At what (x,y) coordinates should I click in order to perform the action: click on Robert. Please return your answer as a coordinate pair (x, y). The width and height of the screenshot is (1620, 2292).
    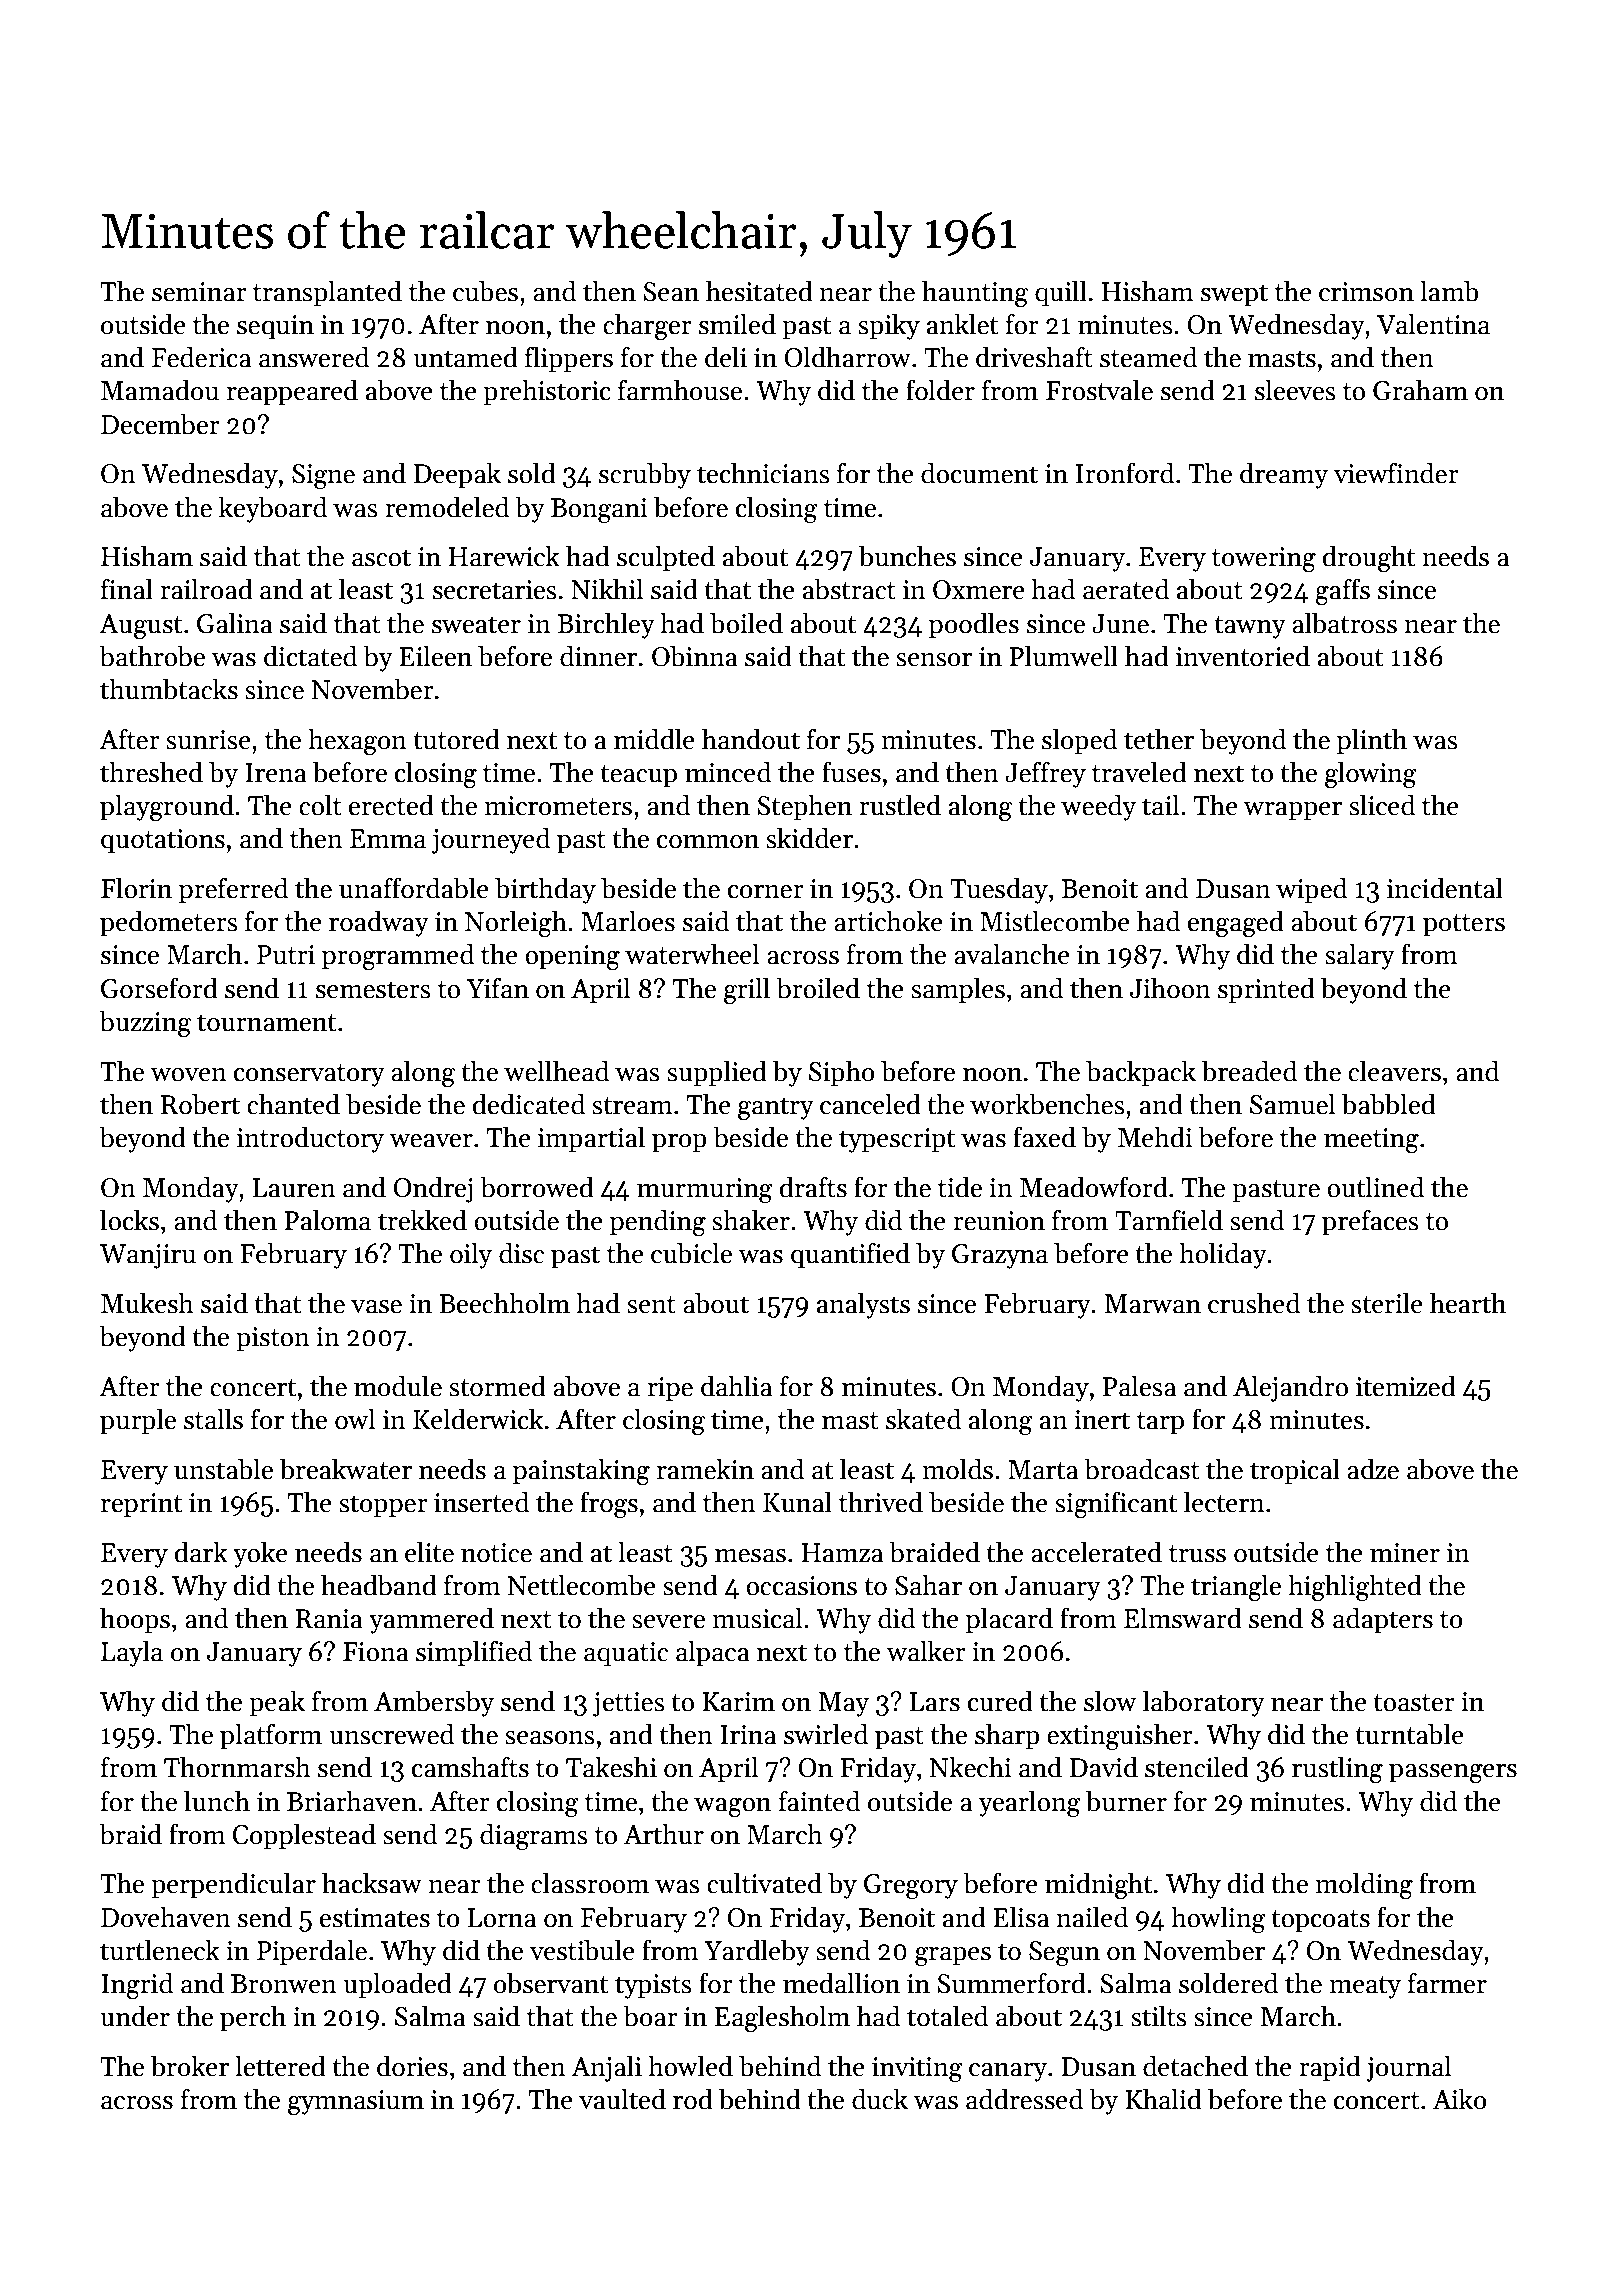
    Looking at the image, I should click on (200, 1104).
